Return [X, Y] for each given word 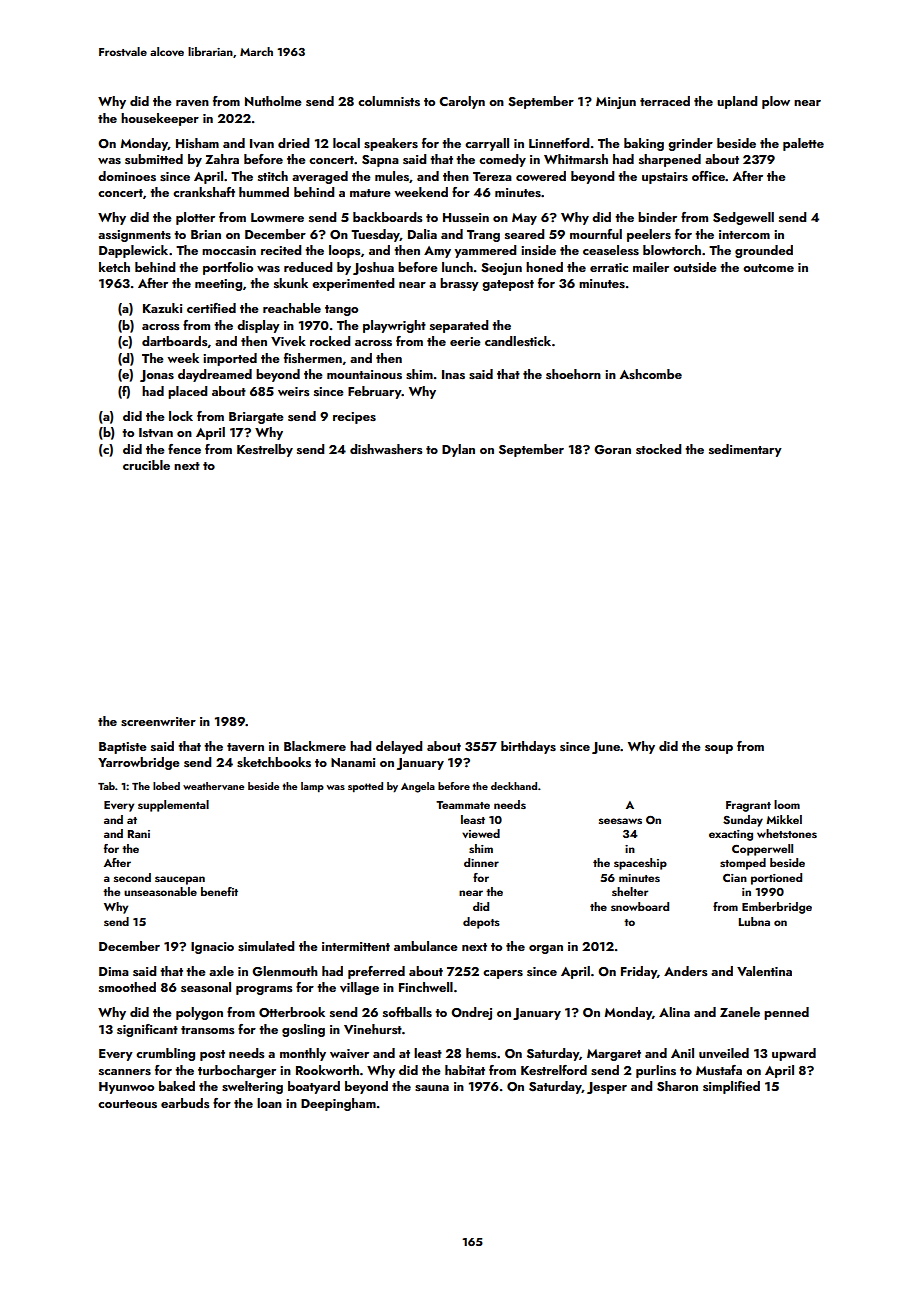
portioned [776, 879]
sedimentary [745, 450]
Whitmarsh [576, 159]
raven [192, 103]
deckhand [514, 786]
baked [177, 1086]
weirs [294, 391]
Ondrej [471, 1013]
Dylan [458, 450]
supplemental [173, 806]
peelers [649, 235]
